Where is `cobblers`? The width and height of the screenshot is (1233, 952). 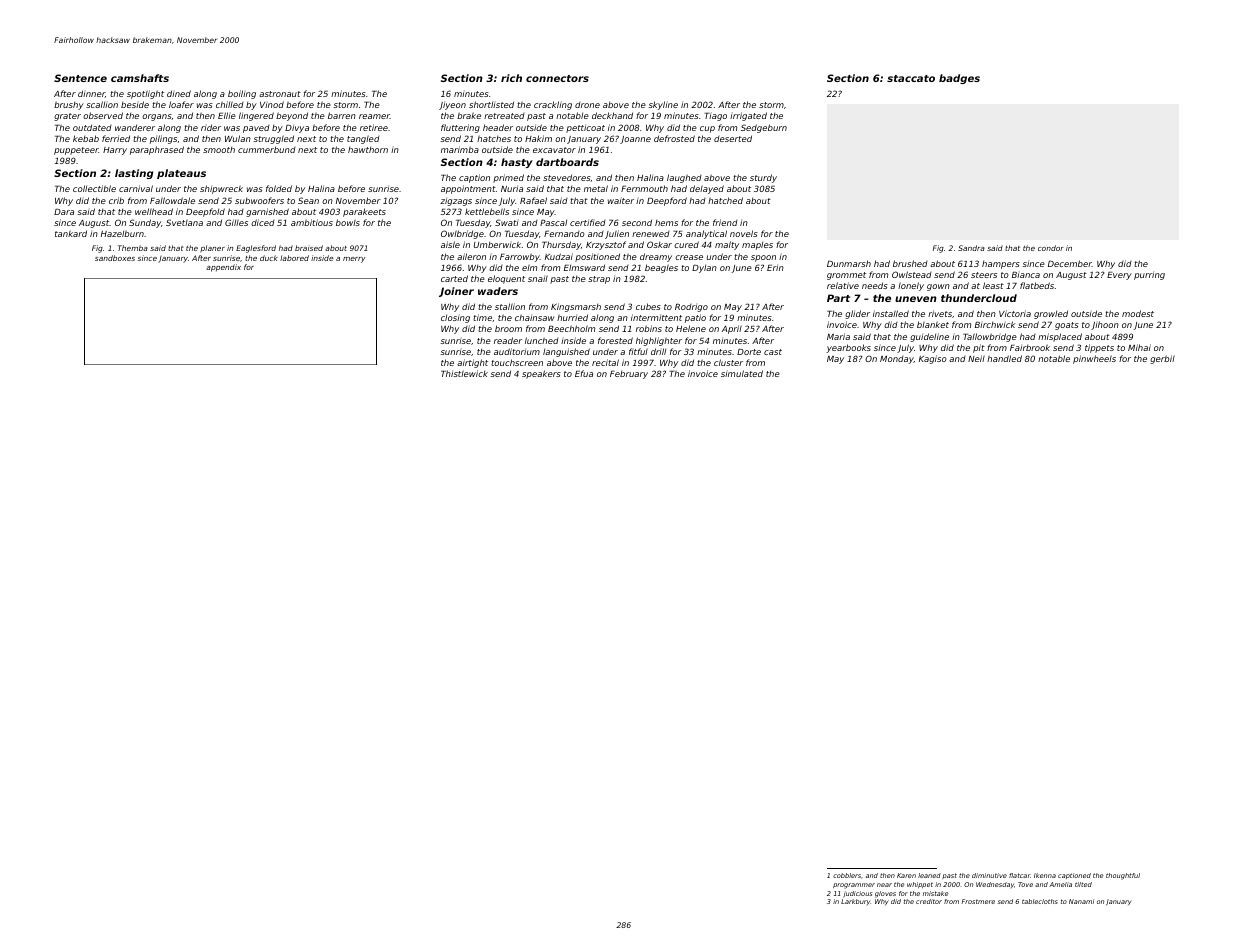 cobblers is located at coordinates (847, 875).
